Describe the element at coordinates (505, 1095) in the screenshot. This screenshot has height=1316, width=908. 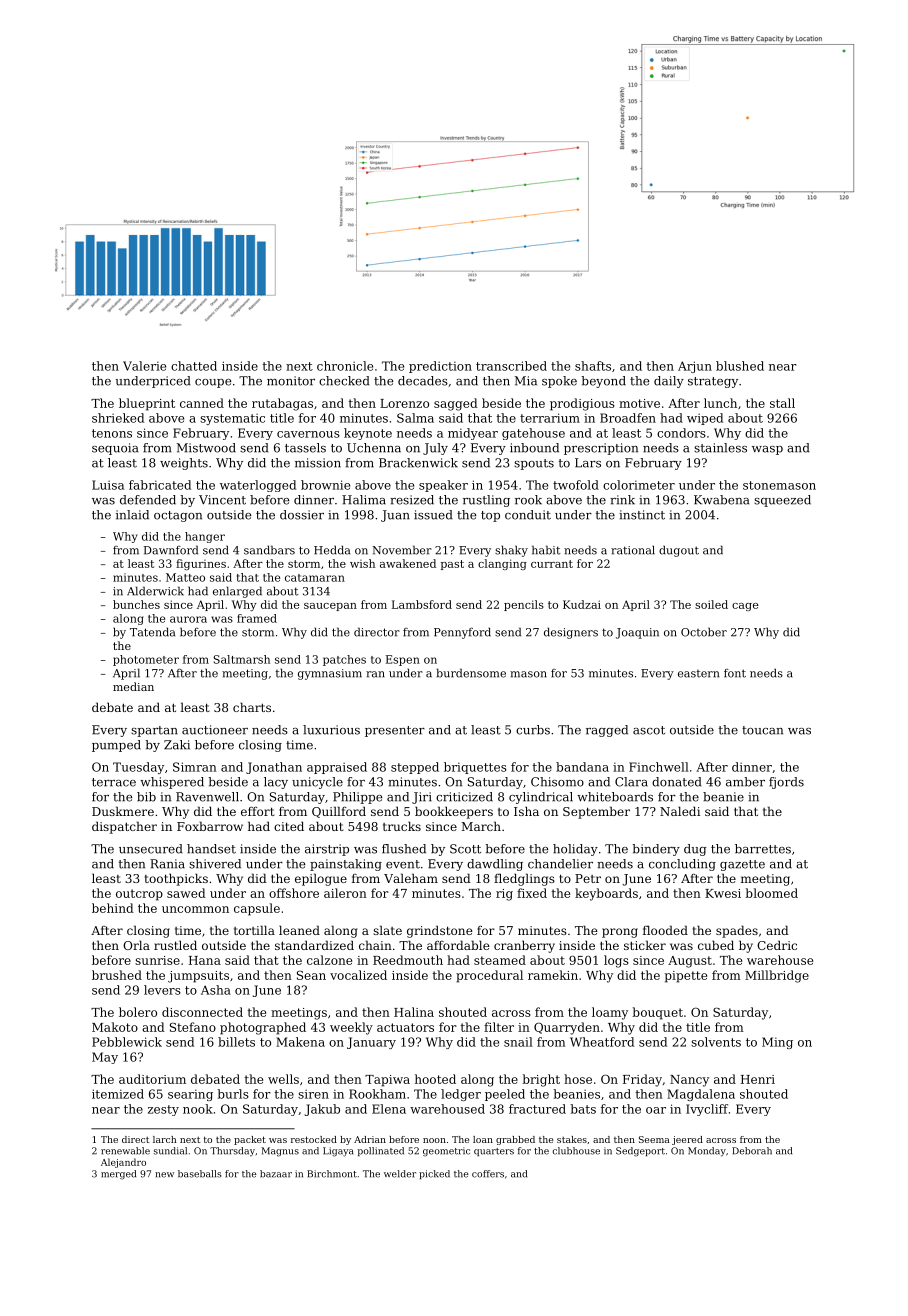
I see `peeled` at that location.
